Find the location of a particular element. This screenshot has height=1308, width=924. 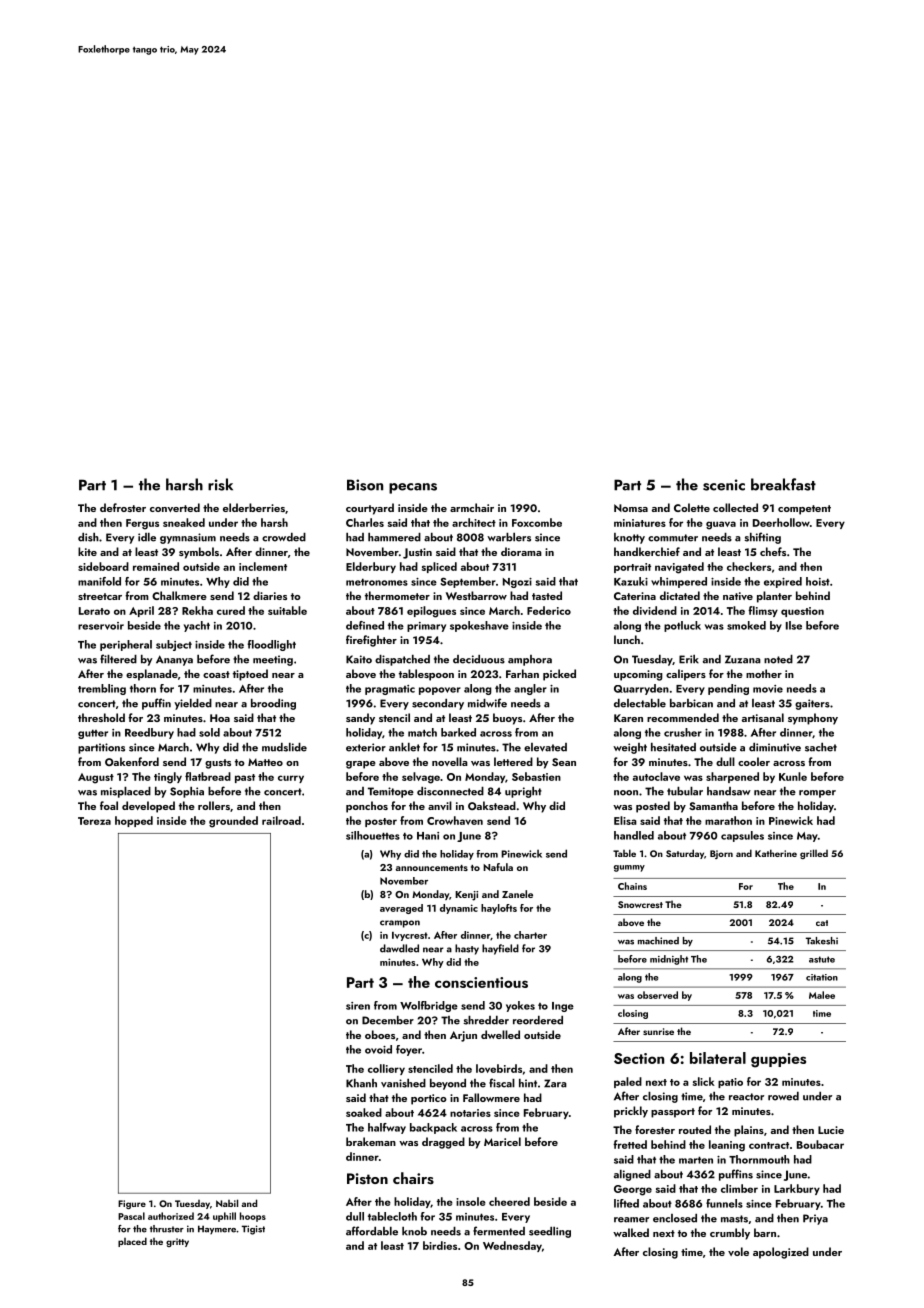

risk is located at coordinates (220, 484).
